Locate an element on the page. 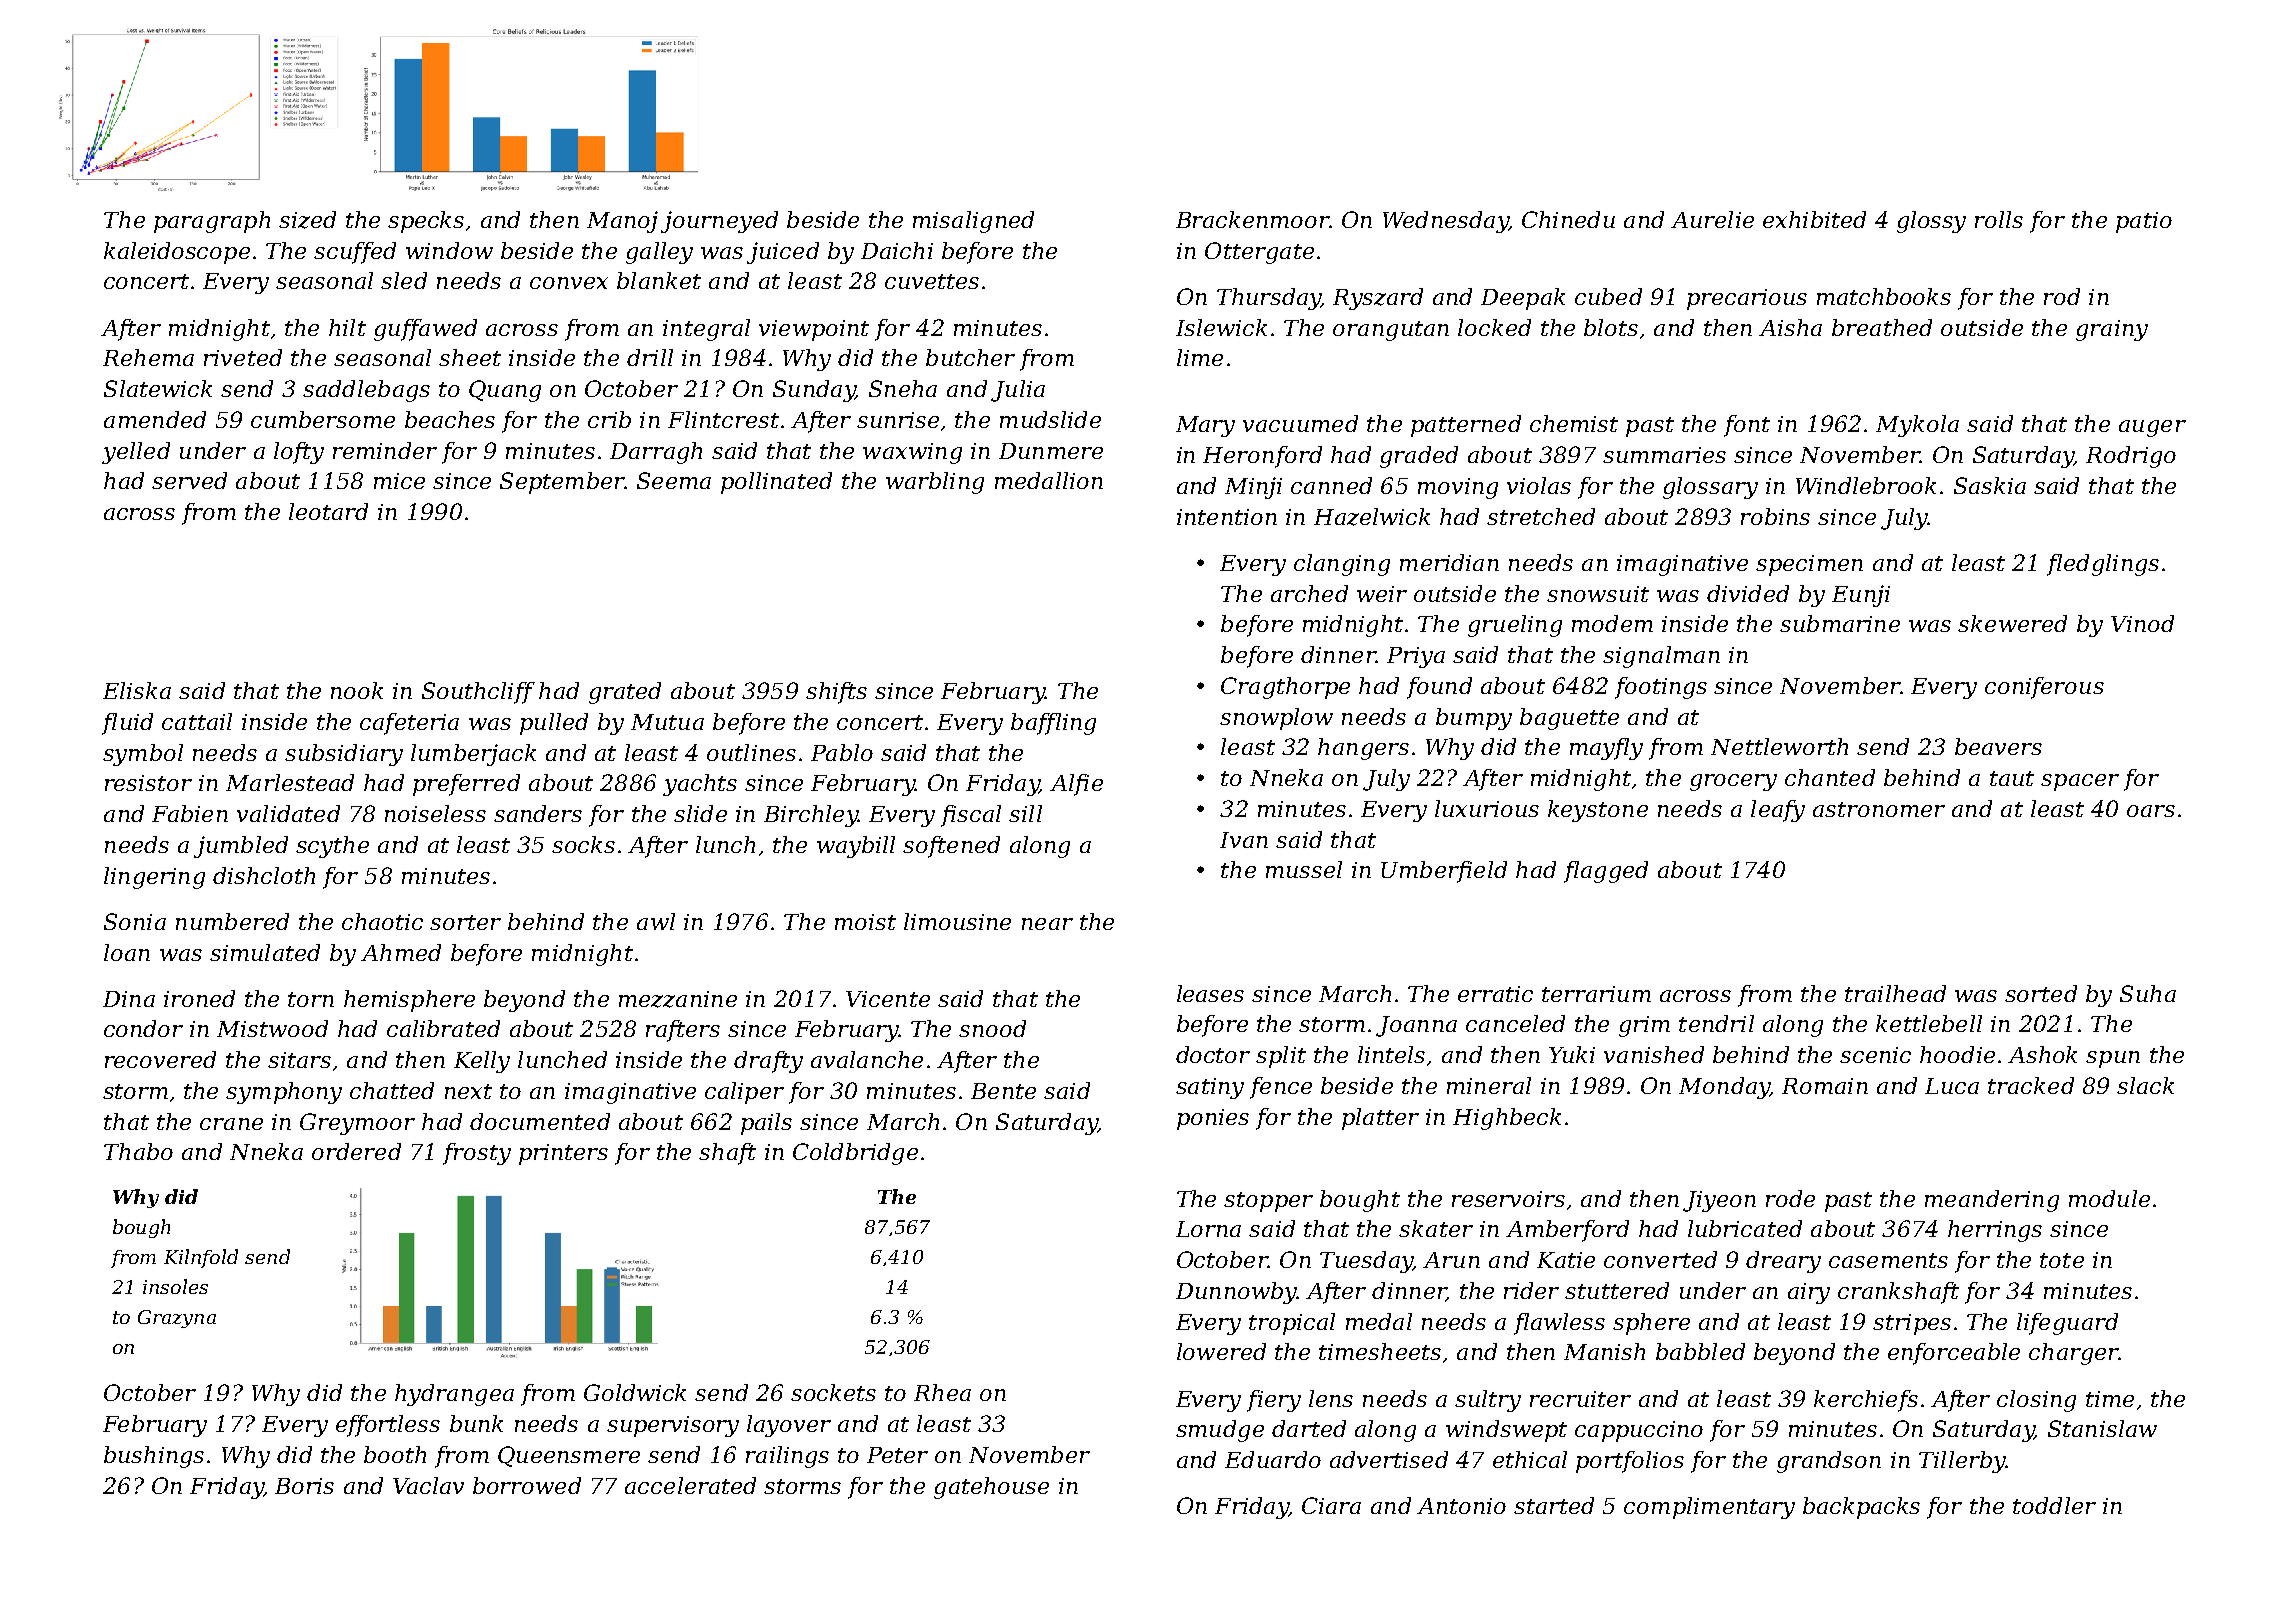  Luca is located at coordinates (1952, 1086).
